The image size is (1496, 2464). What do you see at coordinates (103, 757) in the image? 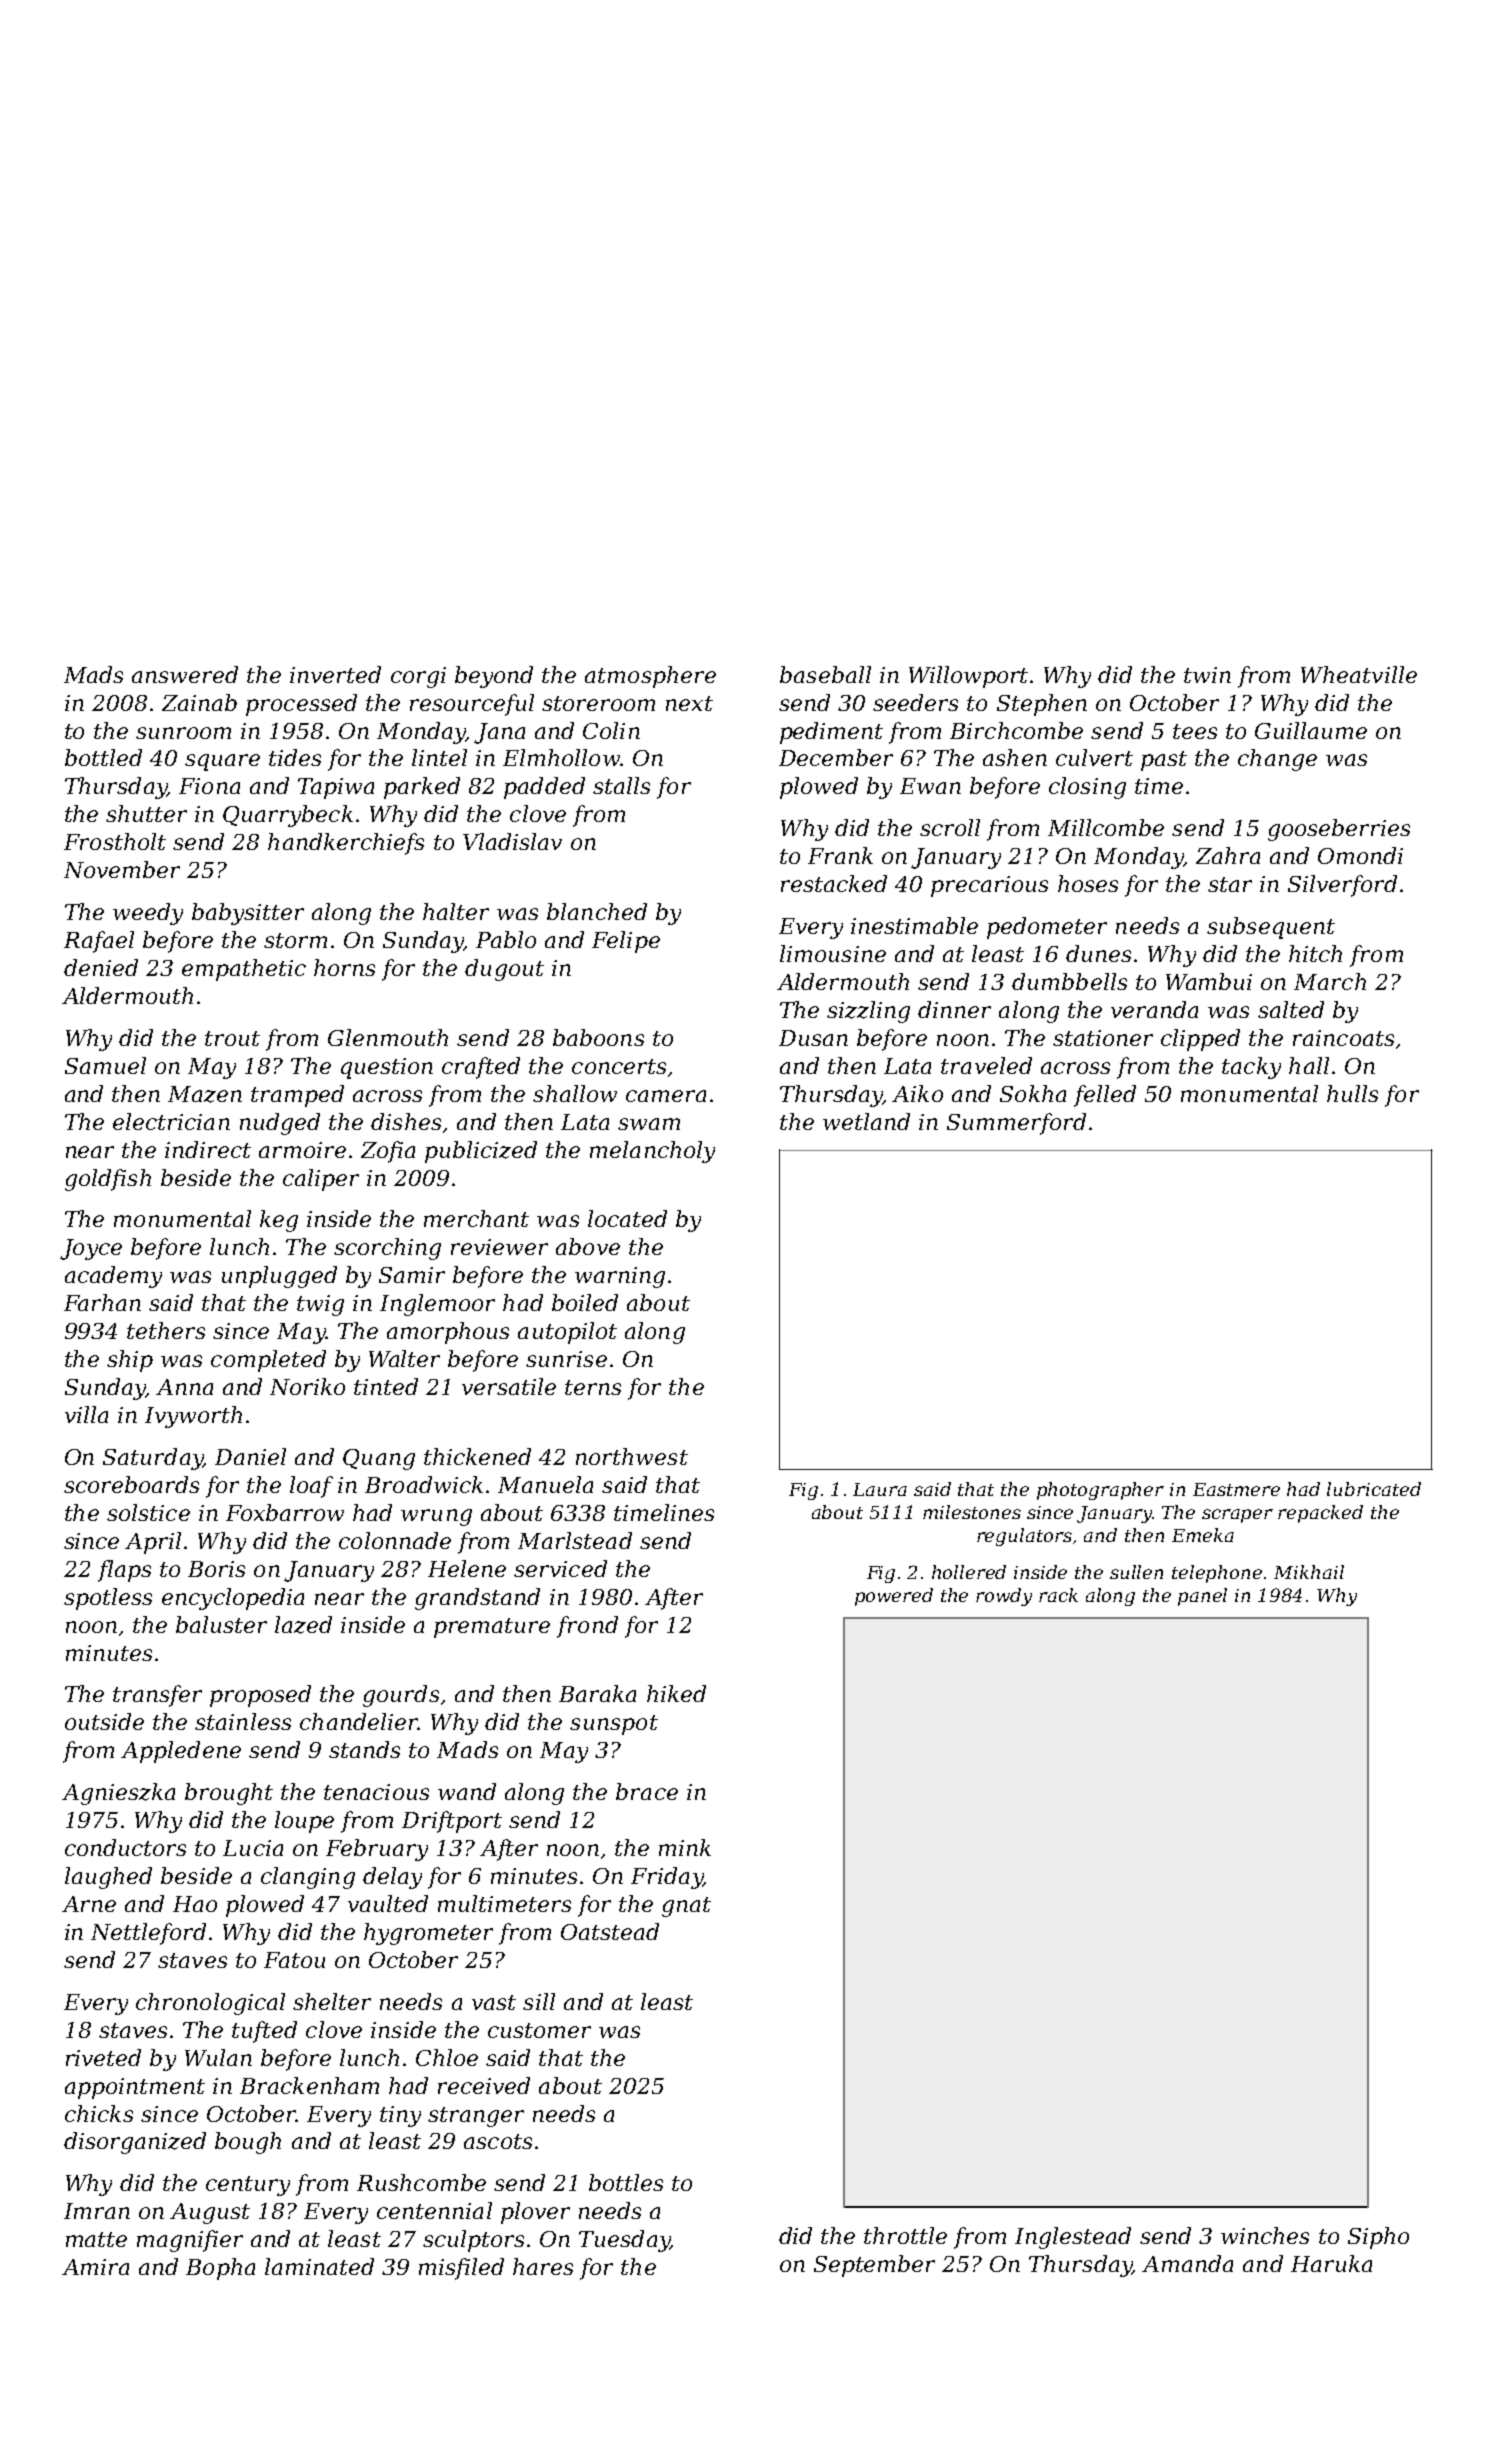
I see `bottled` at bounding box center [103, 757].
